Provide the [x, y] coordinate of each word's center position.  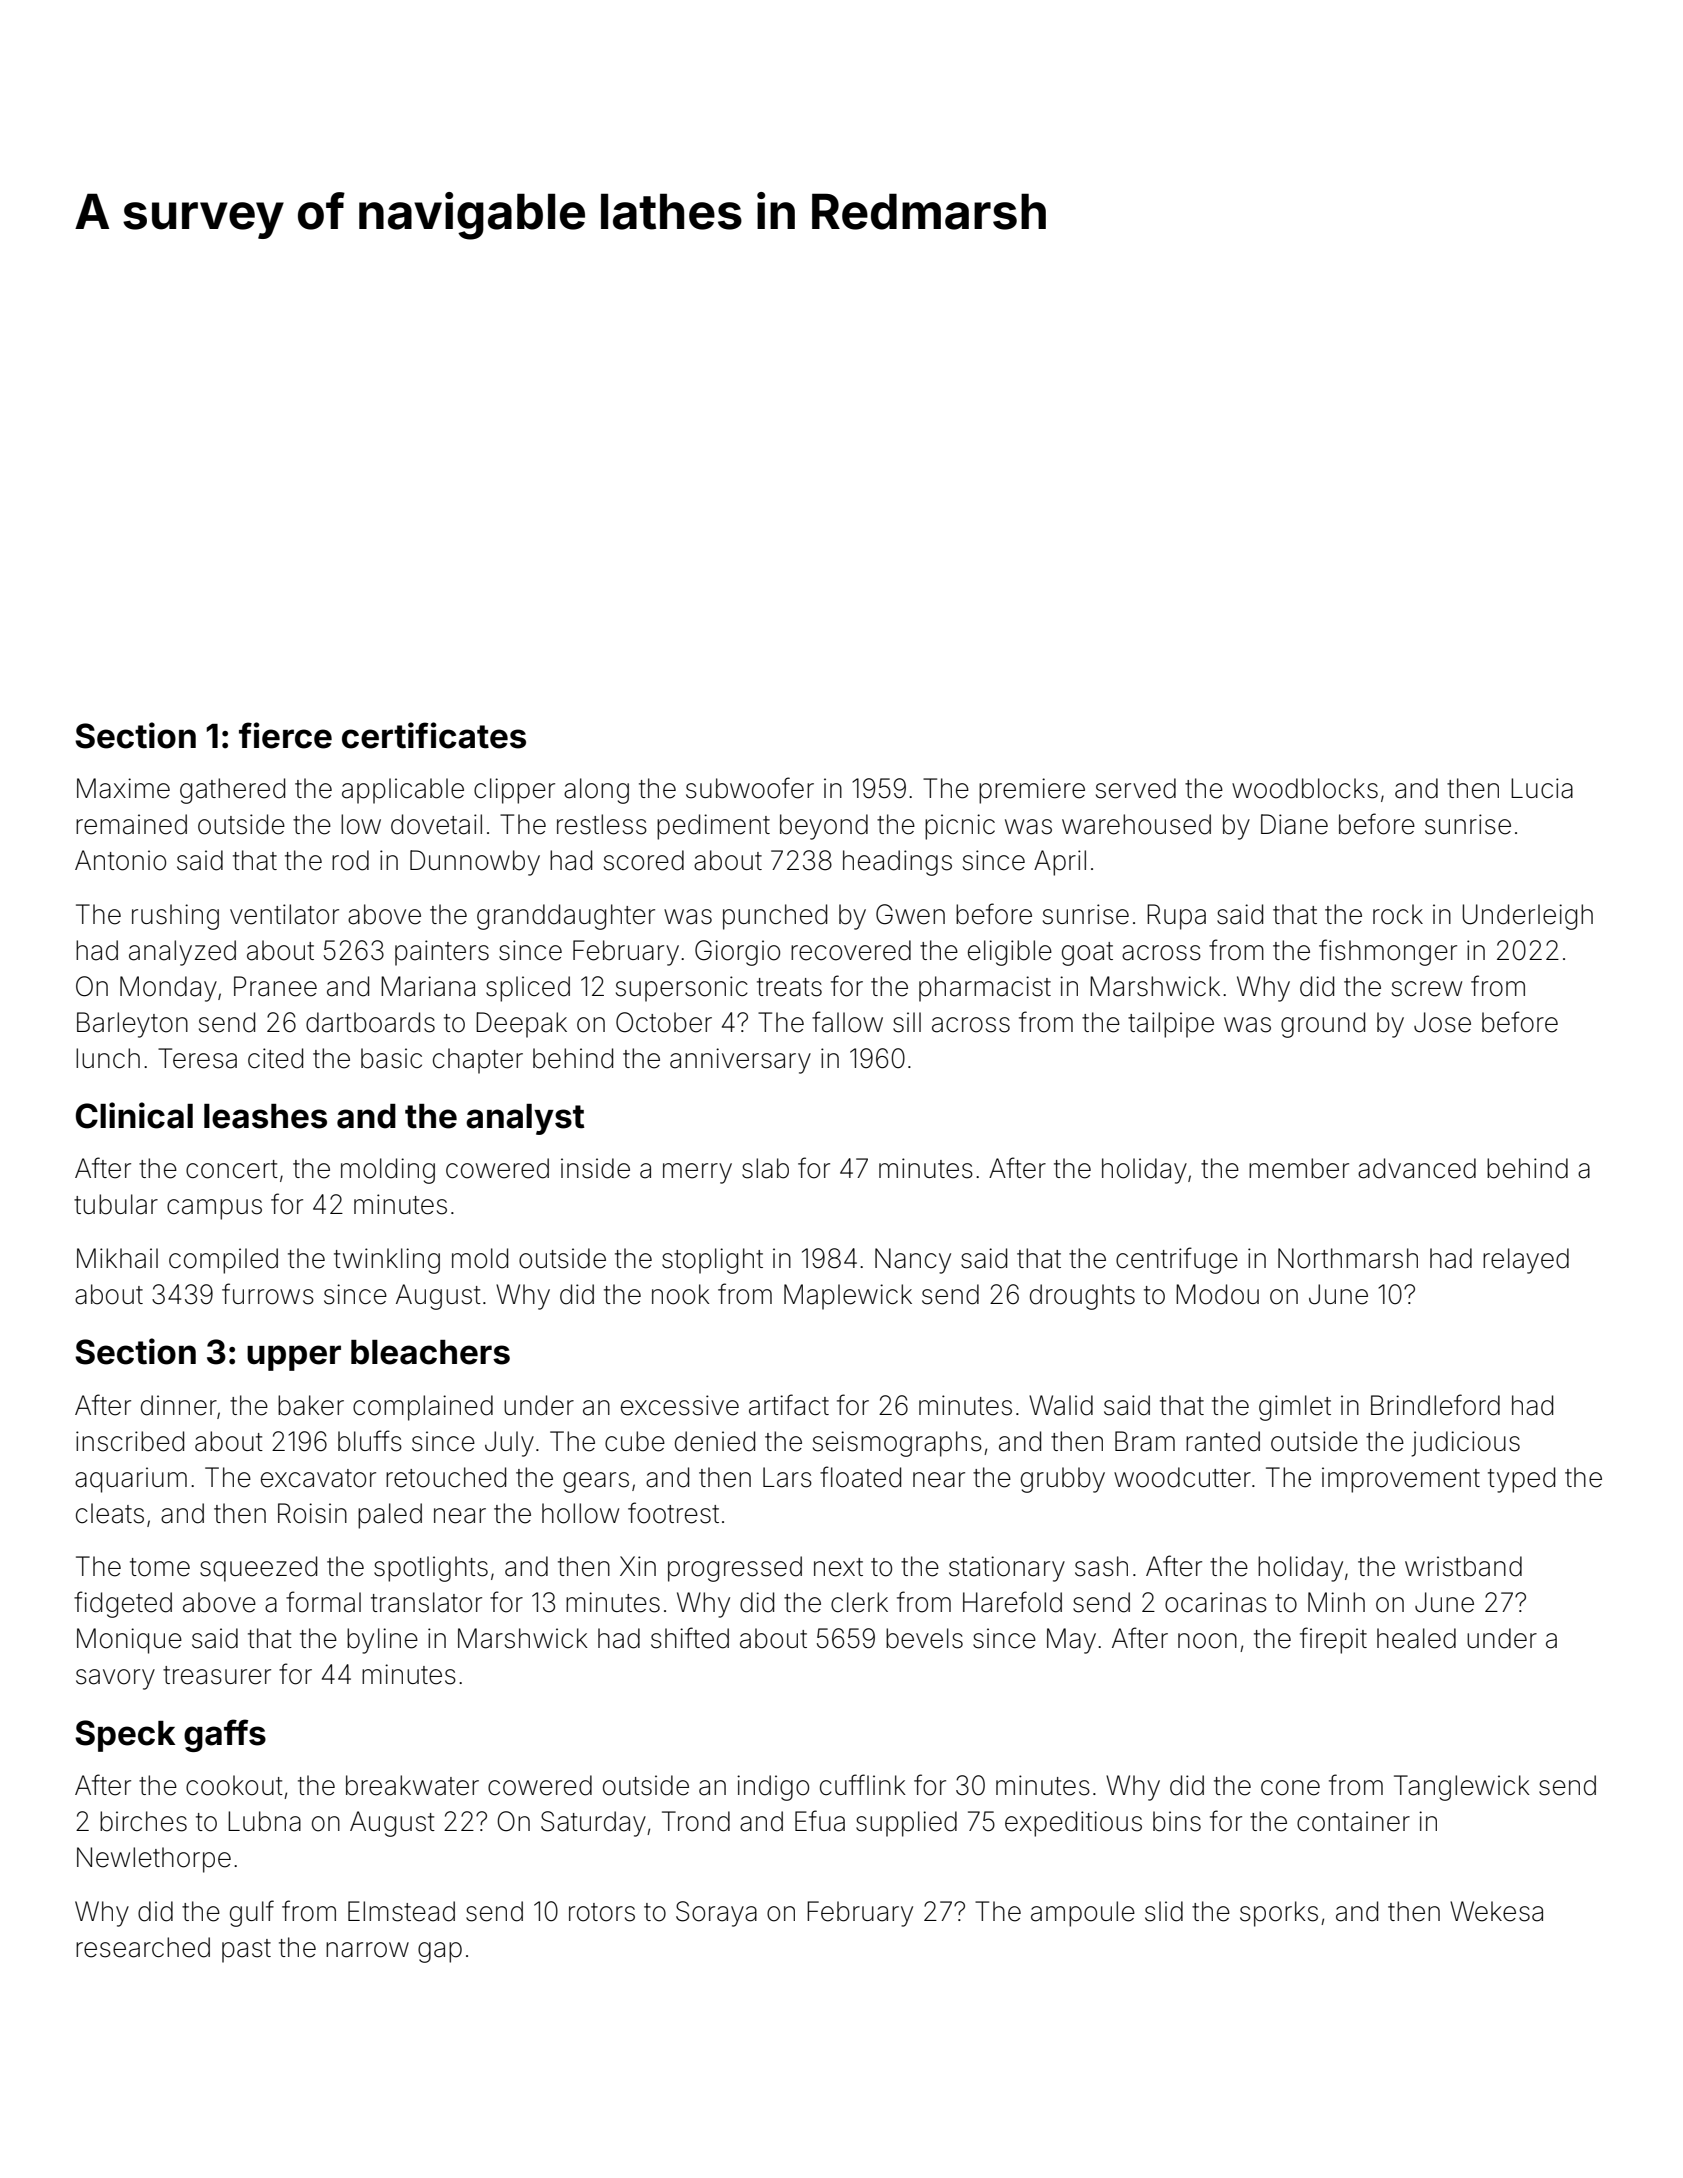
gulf [252, 1913]
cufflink [863, 1784]
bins [1177, 1821]
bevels [924, 1638]
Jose [1442, 1022]
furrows [268, 1294]
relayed [1526, 1261]
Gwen [910, 914]
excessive [680, 1405]
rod [350, 860]
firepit [1333, 1640]
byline [382, 1641]
